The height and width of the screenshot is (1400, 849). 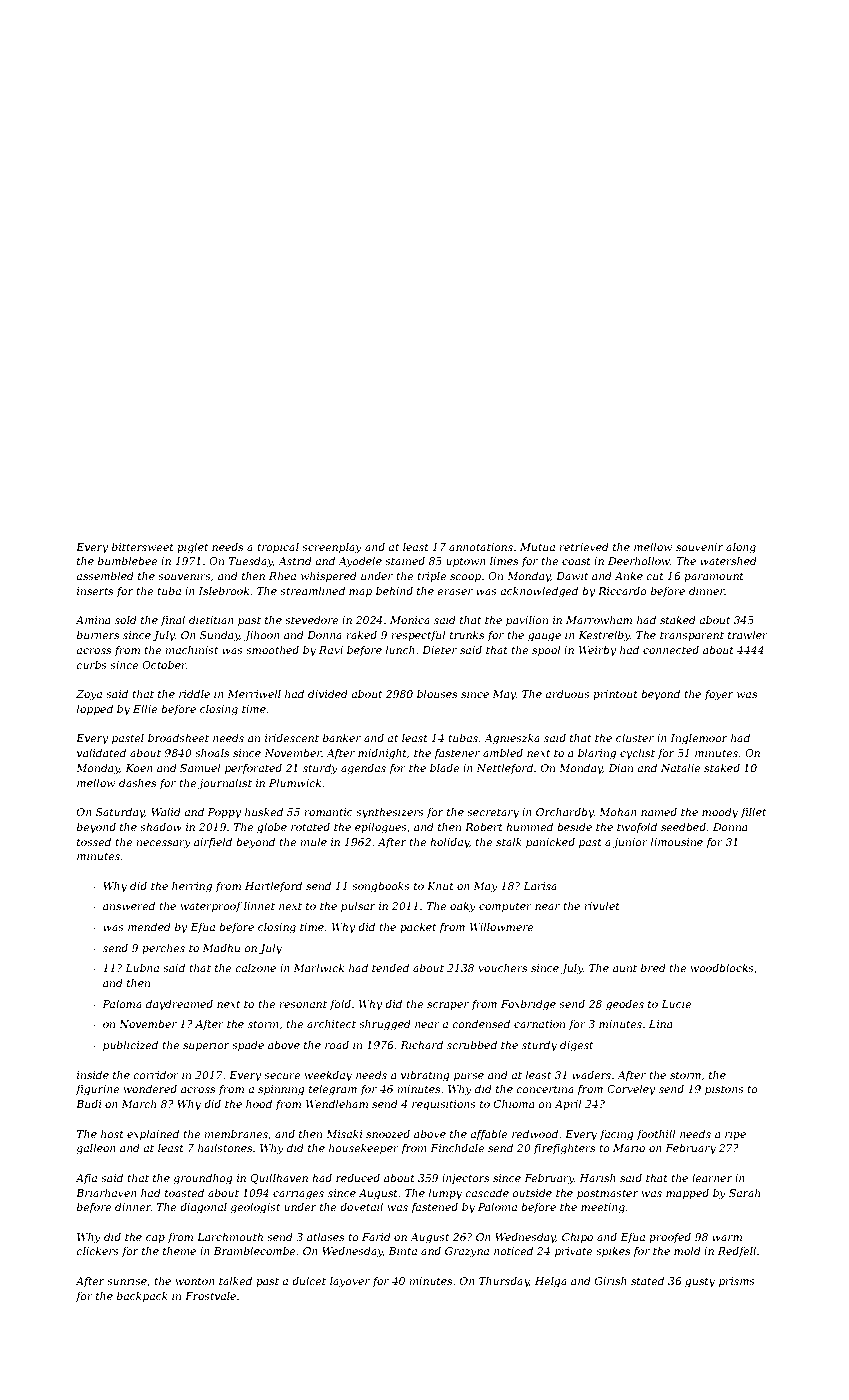 What do you see at coordinates (225, 784) in the screenshot?
I see `journalist` at bounding box center [225, 784].
